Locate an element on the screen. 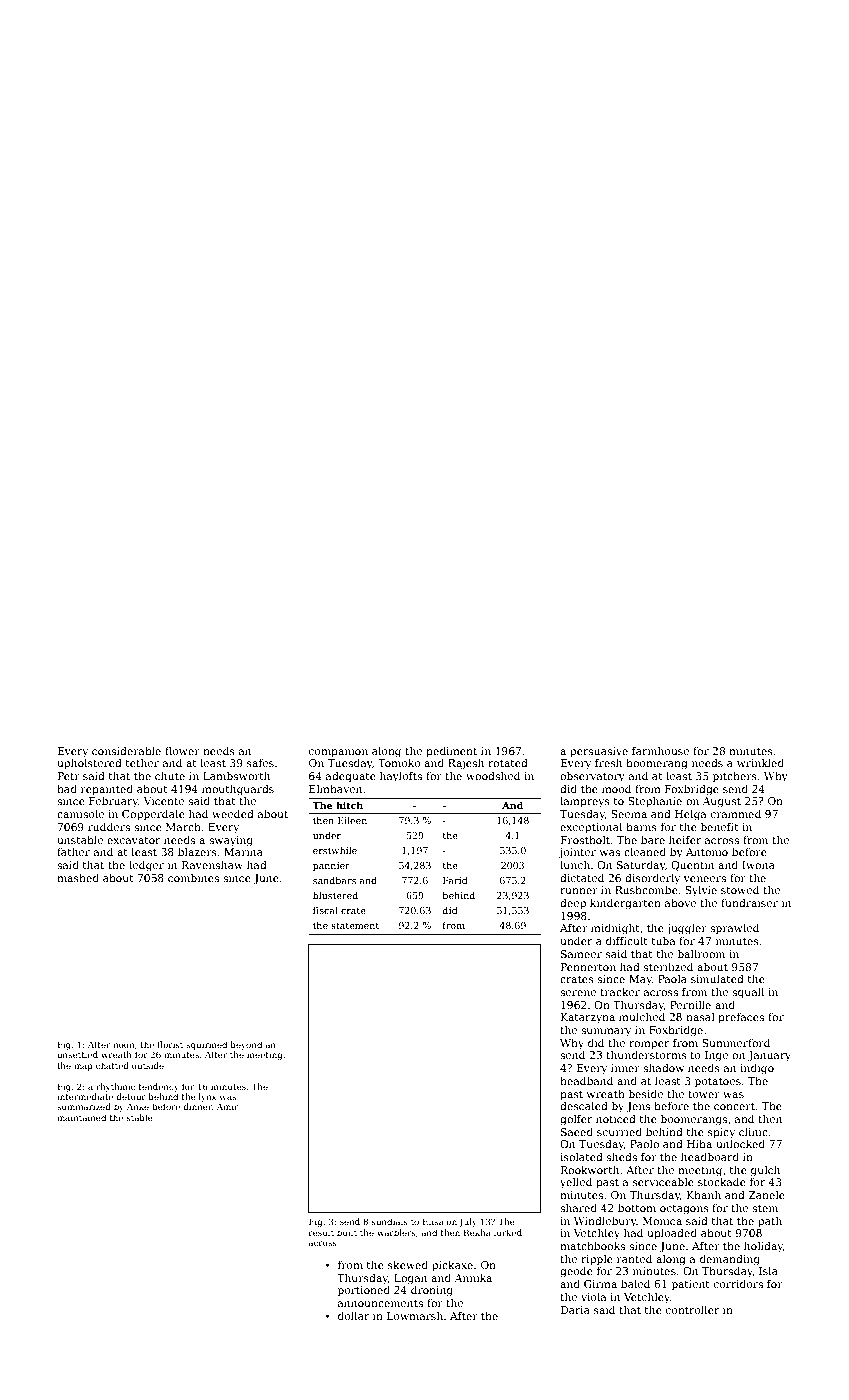 This screenshot has width=849, height=1400. rhythmic is located at coordinates (115, 1087).
